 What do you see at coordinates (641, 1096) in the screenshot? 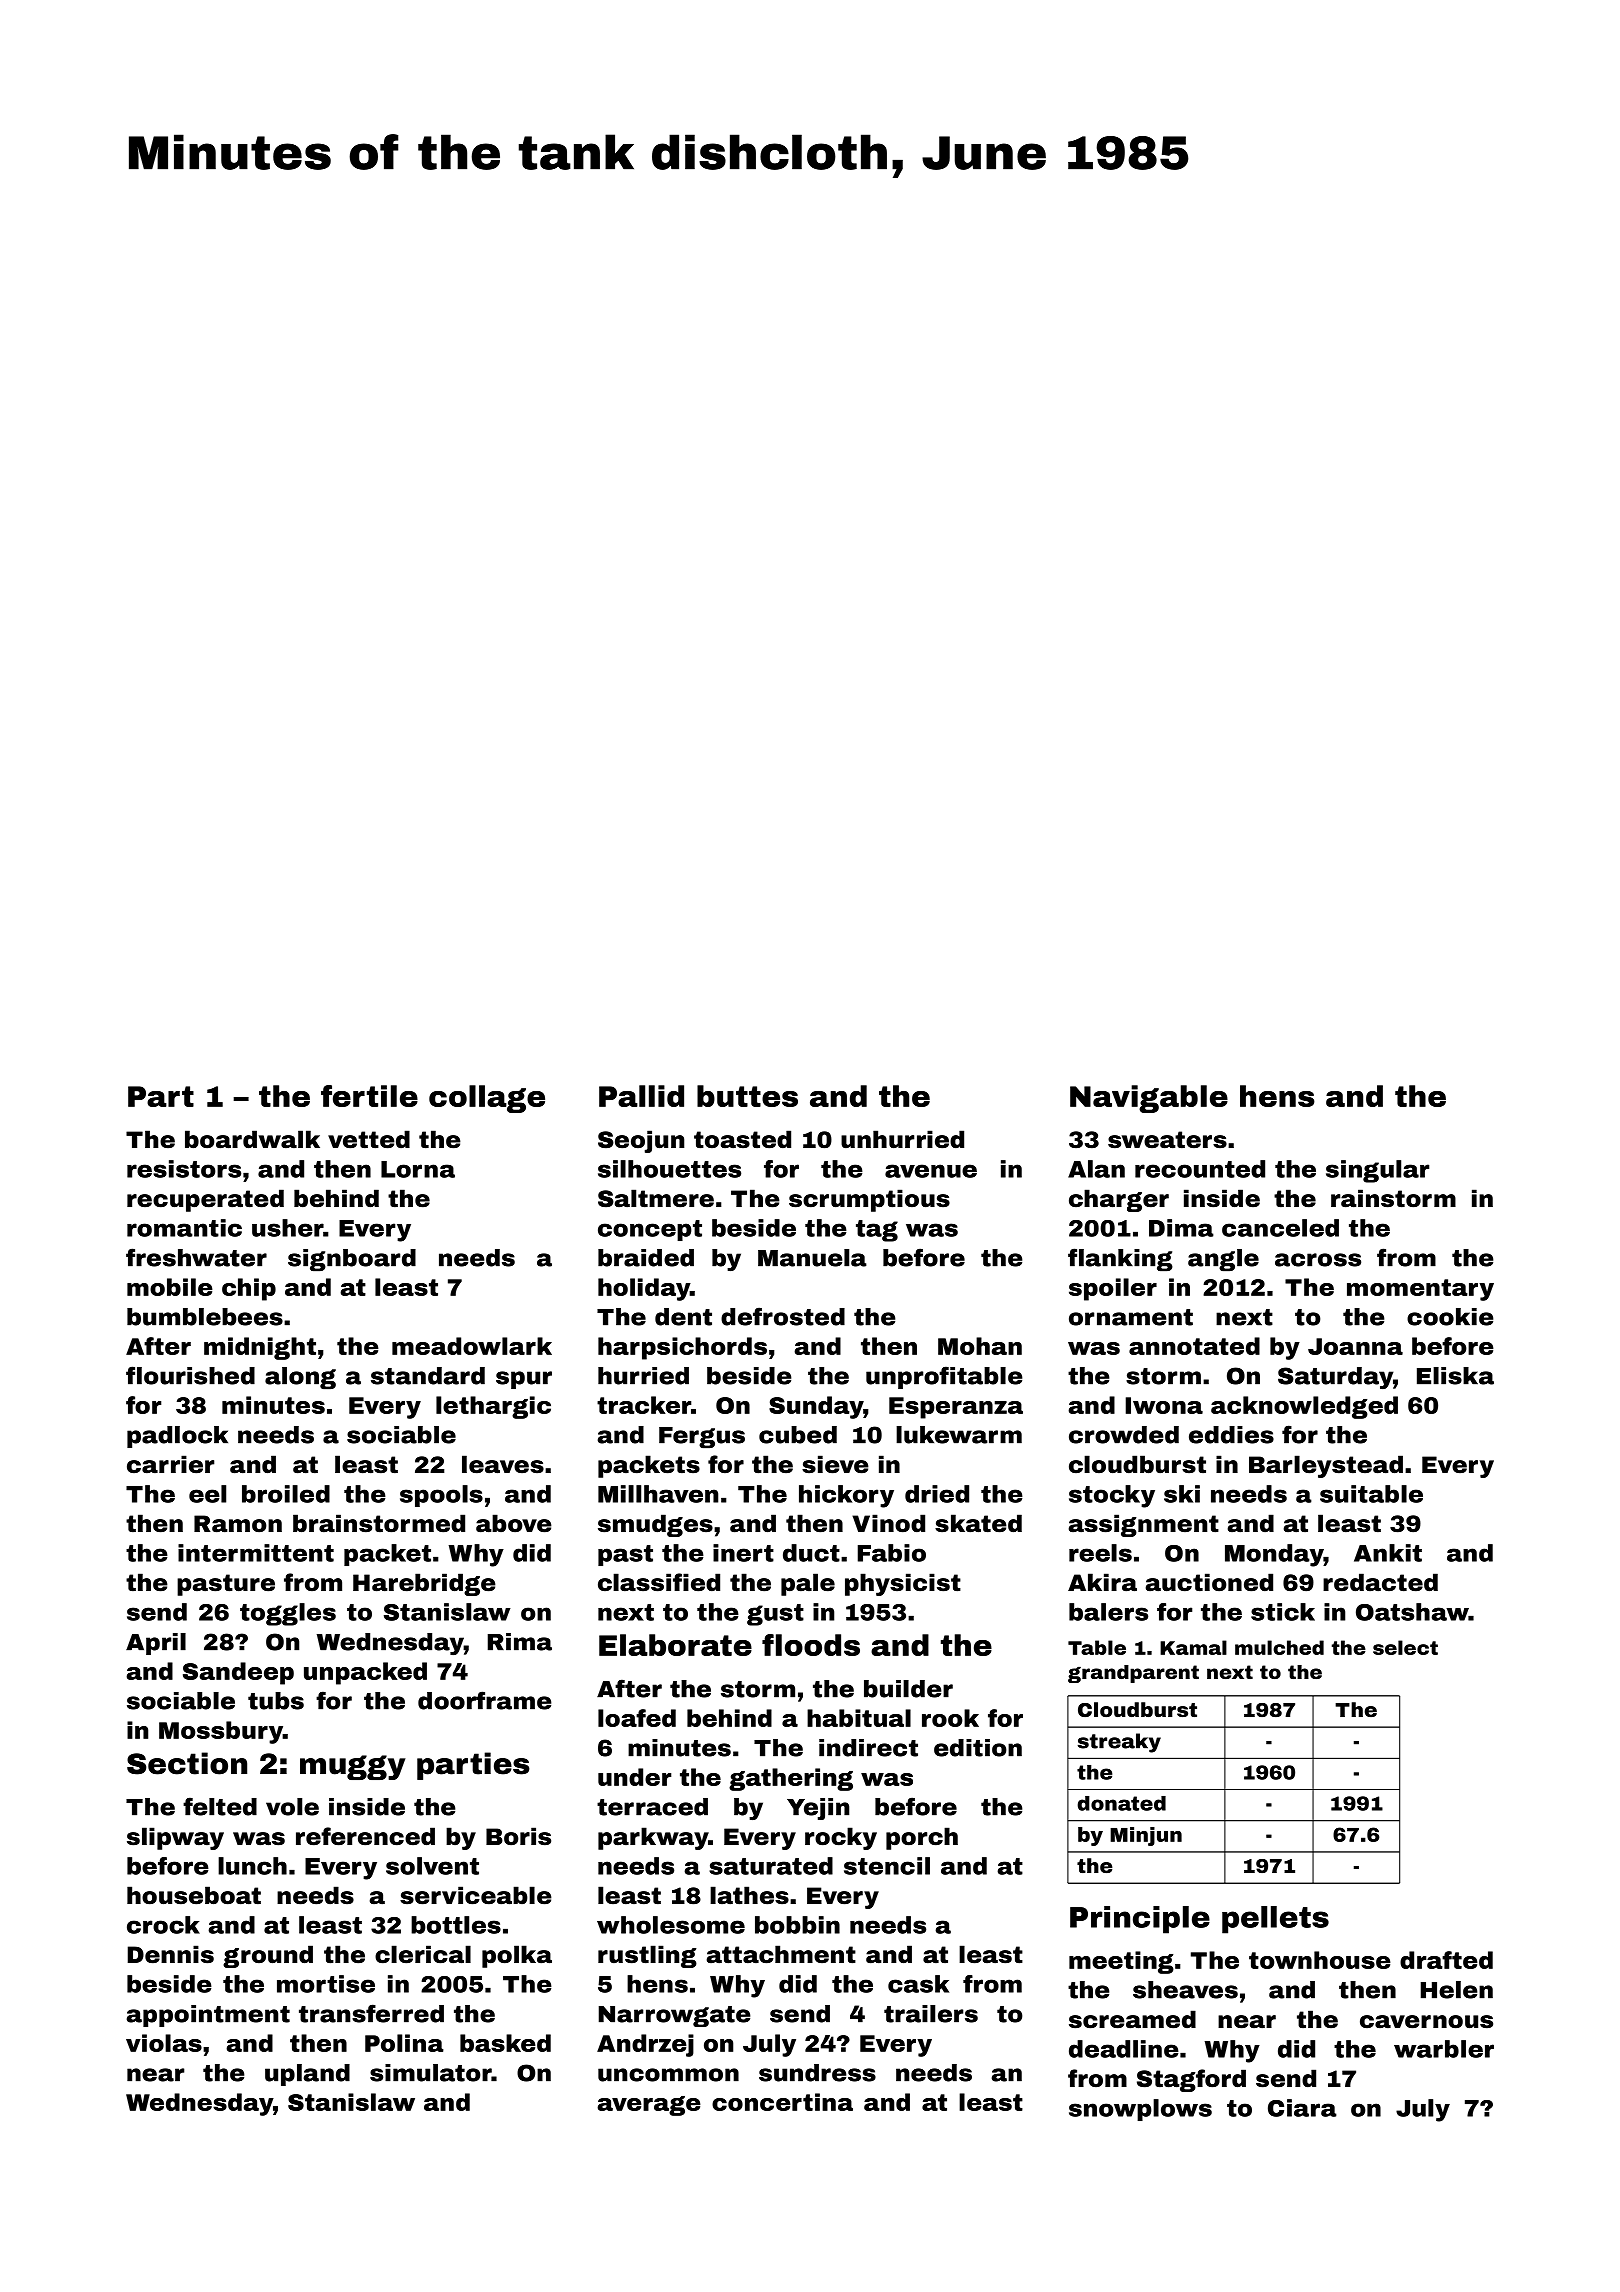
I see `Pallid` at bounding box center [641, 1096].
